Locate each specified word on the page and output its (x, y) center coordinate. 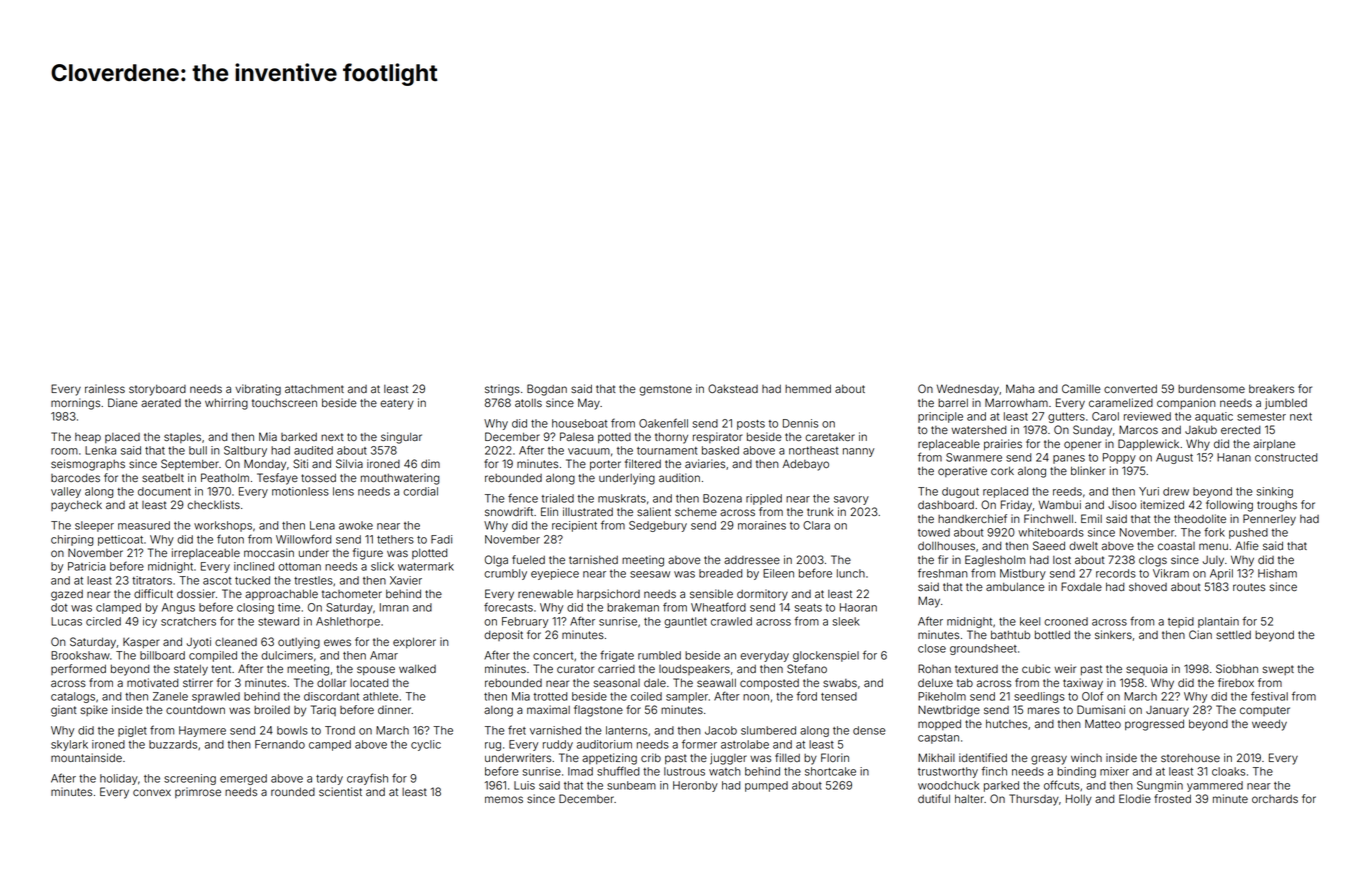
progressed (1154, 725)
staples (182, 438)
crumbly (505, 574)
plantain (1218, 622)
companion (1186, 403)
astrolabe (745, 744)
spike (94, 710)
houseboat (580, 423)
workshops (223, 526)
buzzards (173, 744)
